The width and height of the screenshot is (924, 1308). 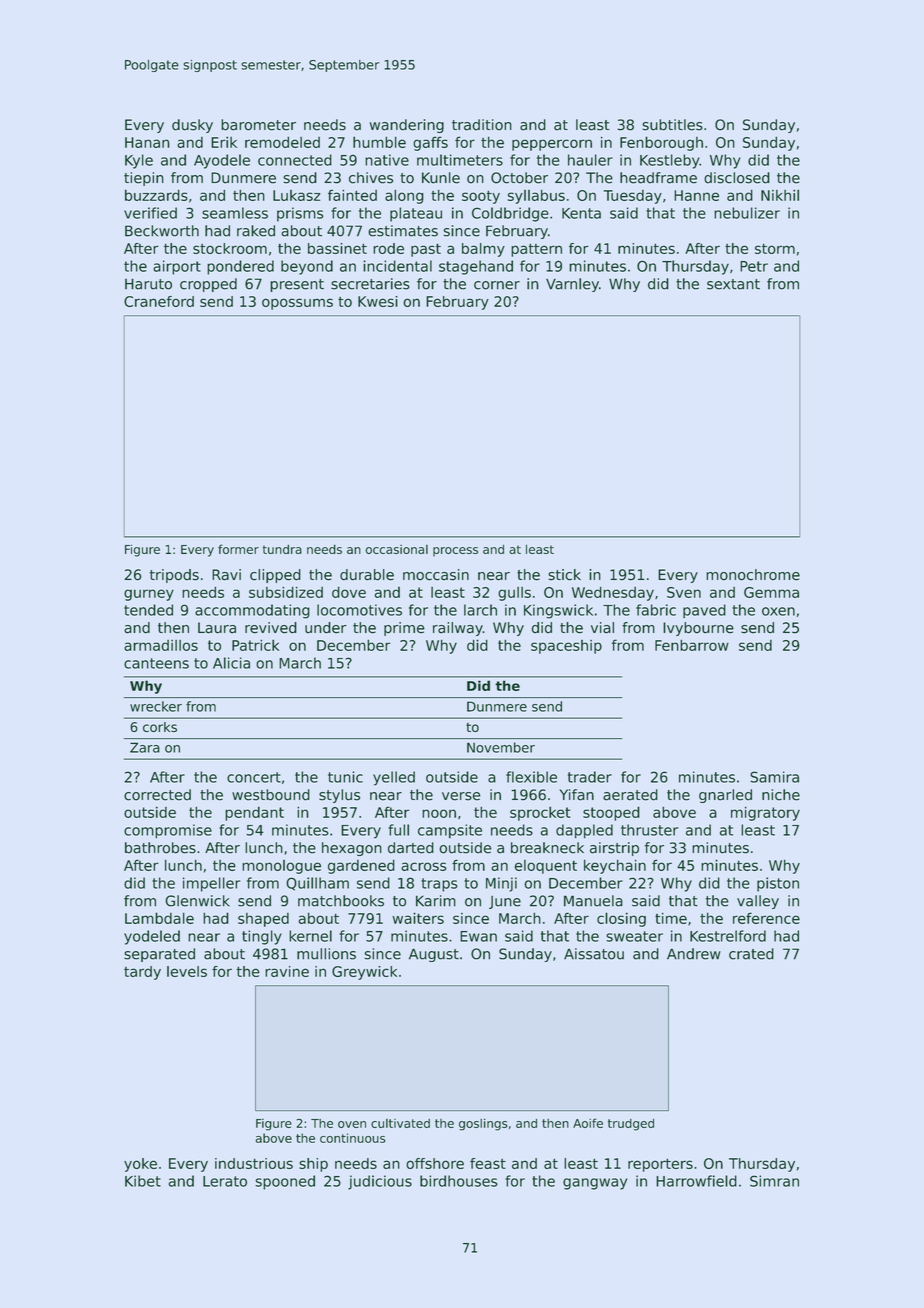 What do you see at coordinates (737, 178) in the screenshot?
I see `disclosed` at bounding box center [737, 178].
